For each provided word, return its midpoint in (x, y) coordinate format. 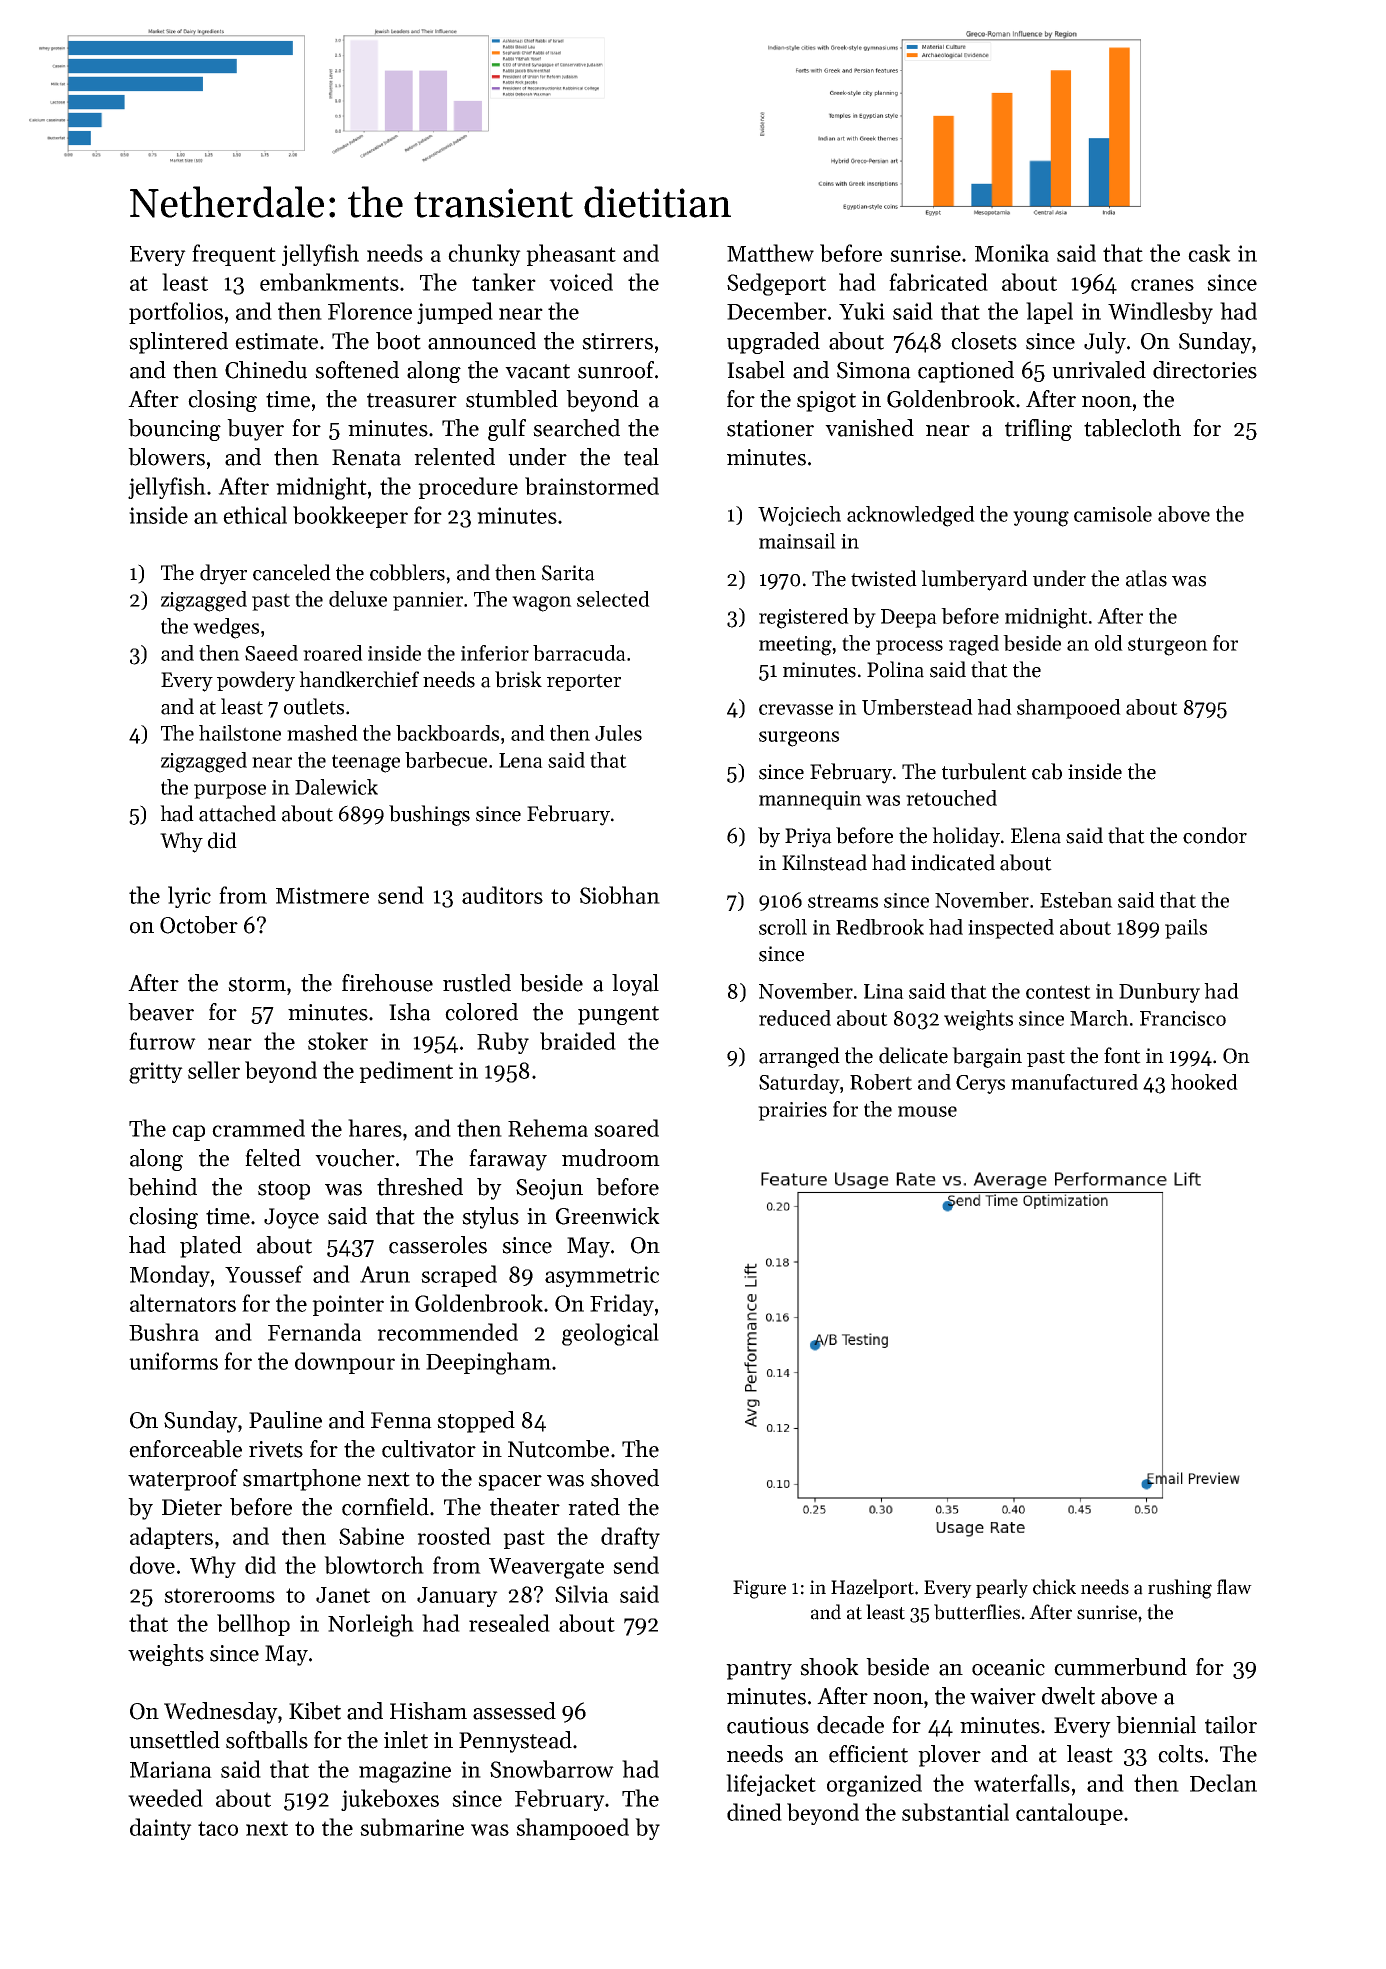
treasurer (412, 400)
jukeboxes (390, 1800)
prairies (792, 1111)
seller (214, 1070)
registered (804, 618)
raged (974, 645)
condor (1215, 835)
